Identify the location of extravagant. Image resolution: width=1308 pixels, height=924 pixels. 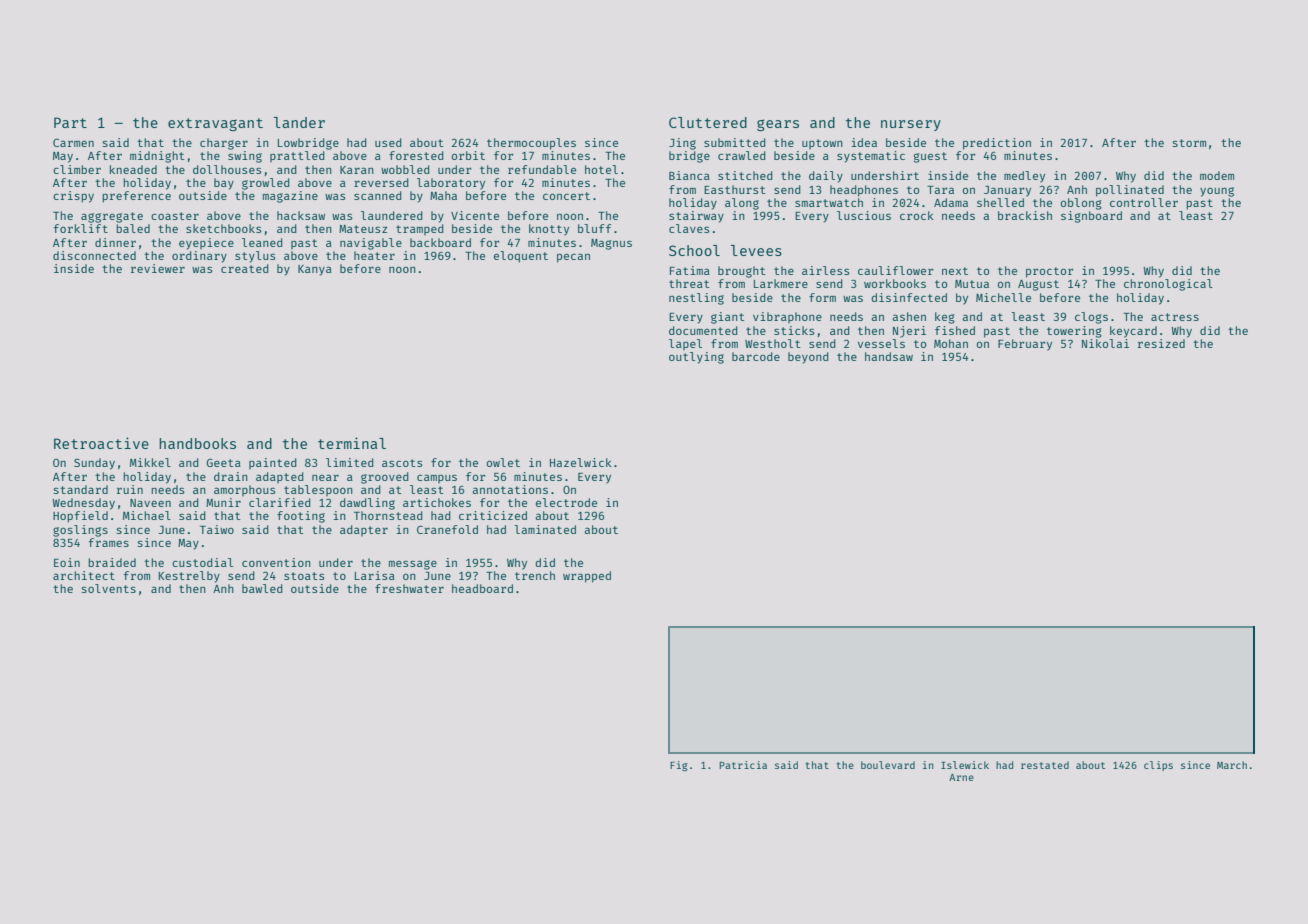
(215, 124).
